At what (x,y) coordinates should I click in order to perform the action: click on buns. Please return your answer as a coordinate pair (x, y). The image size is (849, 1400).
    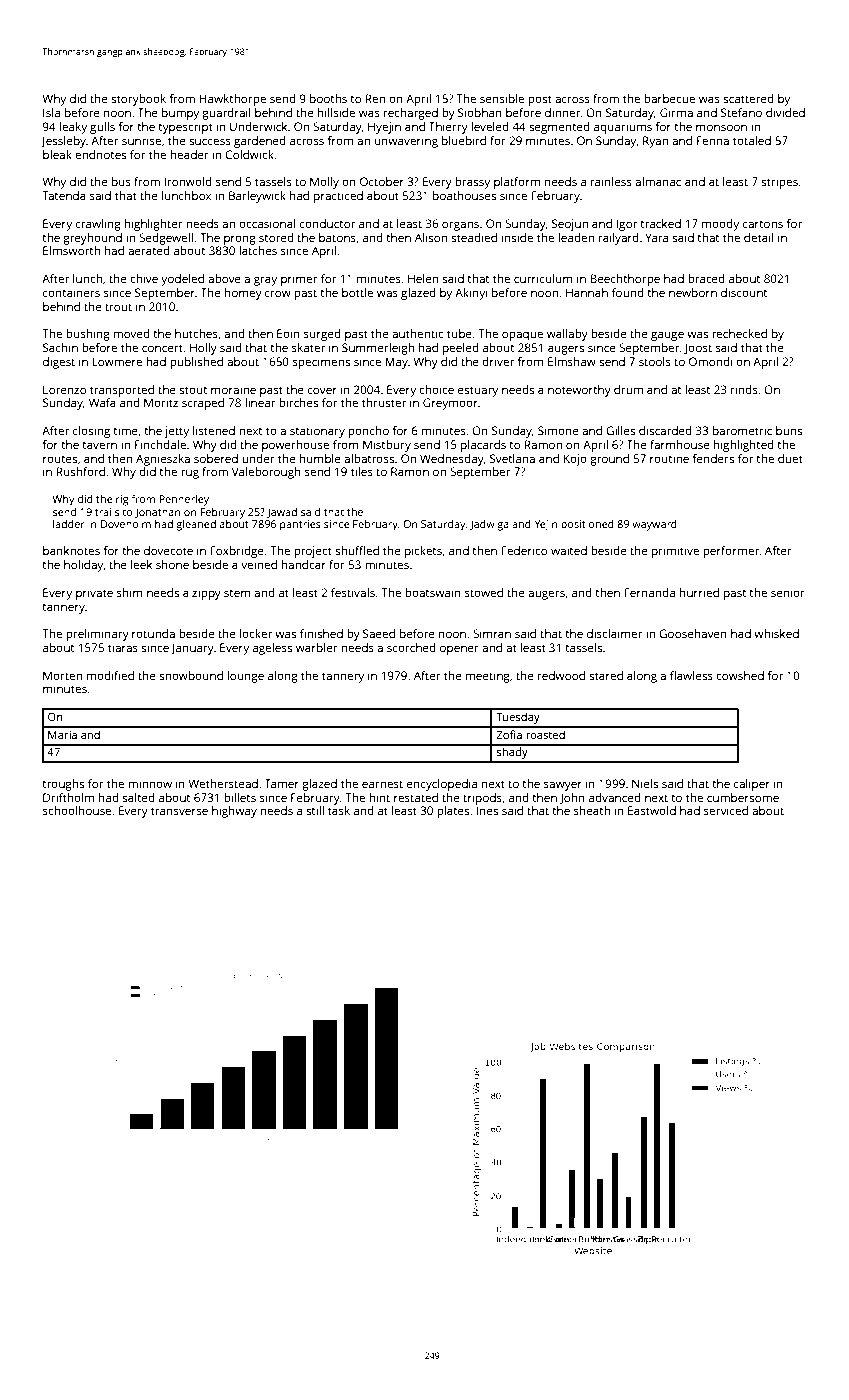
    Looking at the image, I should click on (789, 430).
